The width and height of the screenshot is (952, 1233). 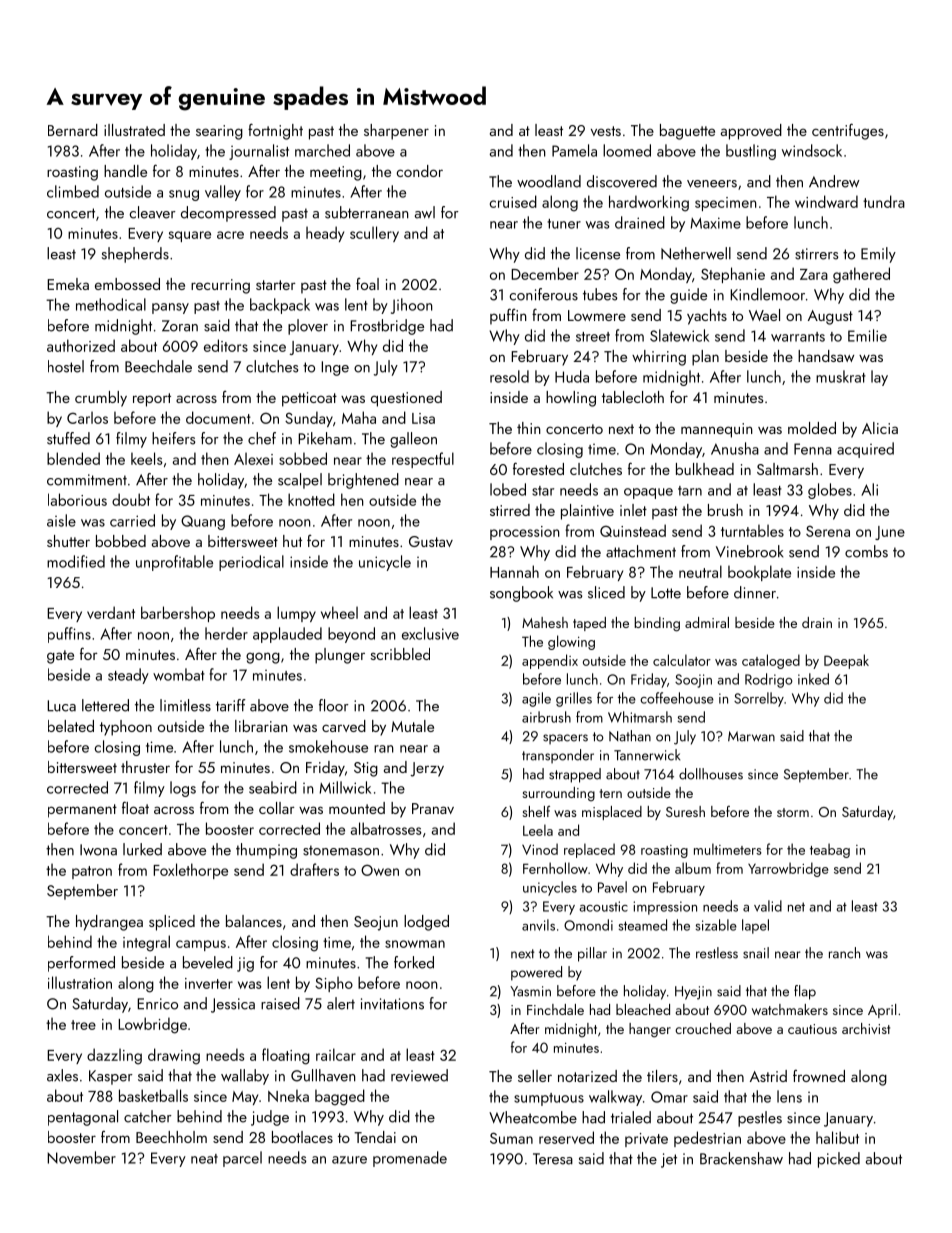 What do you see at coordinates (712, 184) in the screenshot?
I see `veneers` at bounding box center [712, 184].
